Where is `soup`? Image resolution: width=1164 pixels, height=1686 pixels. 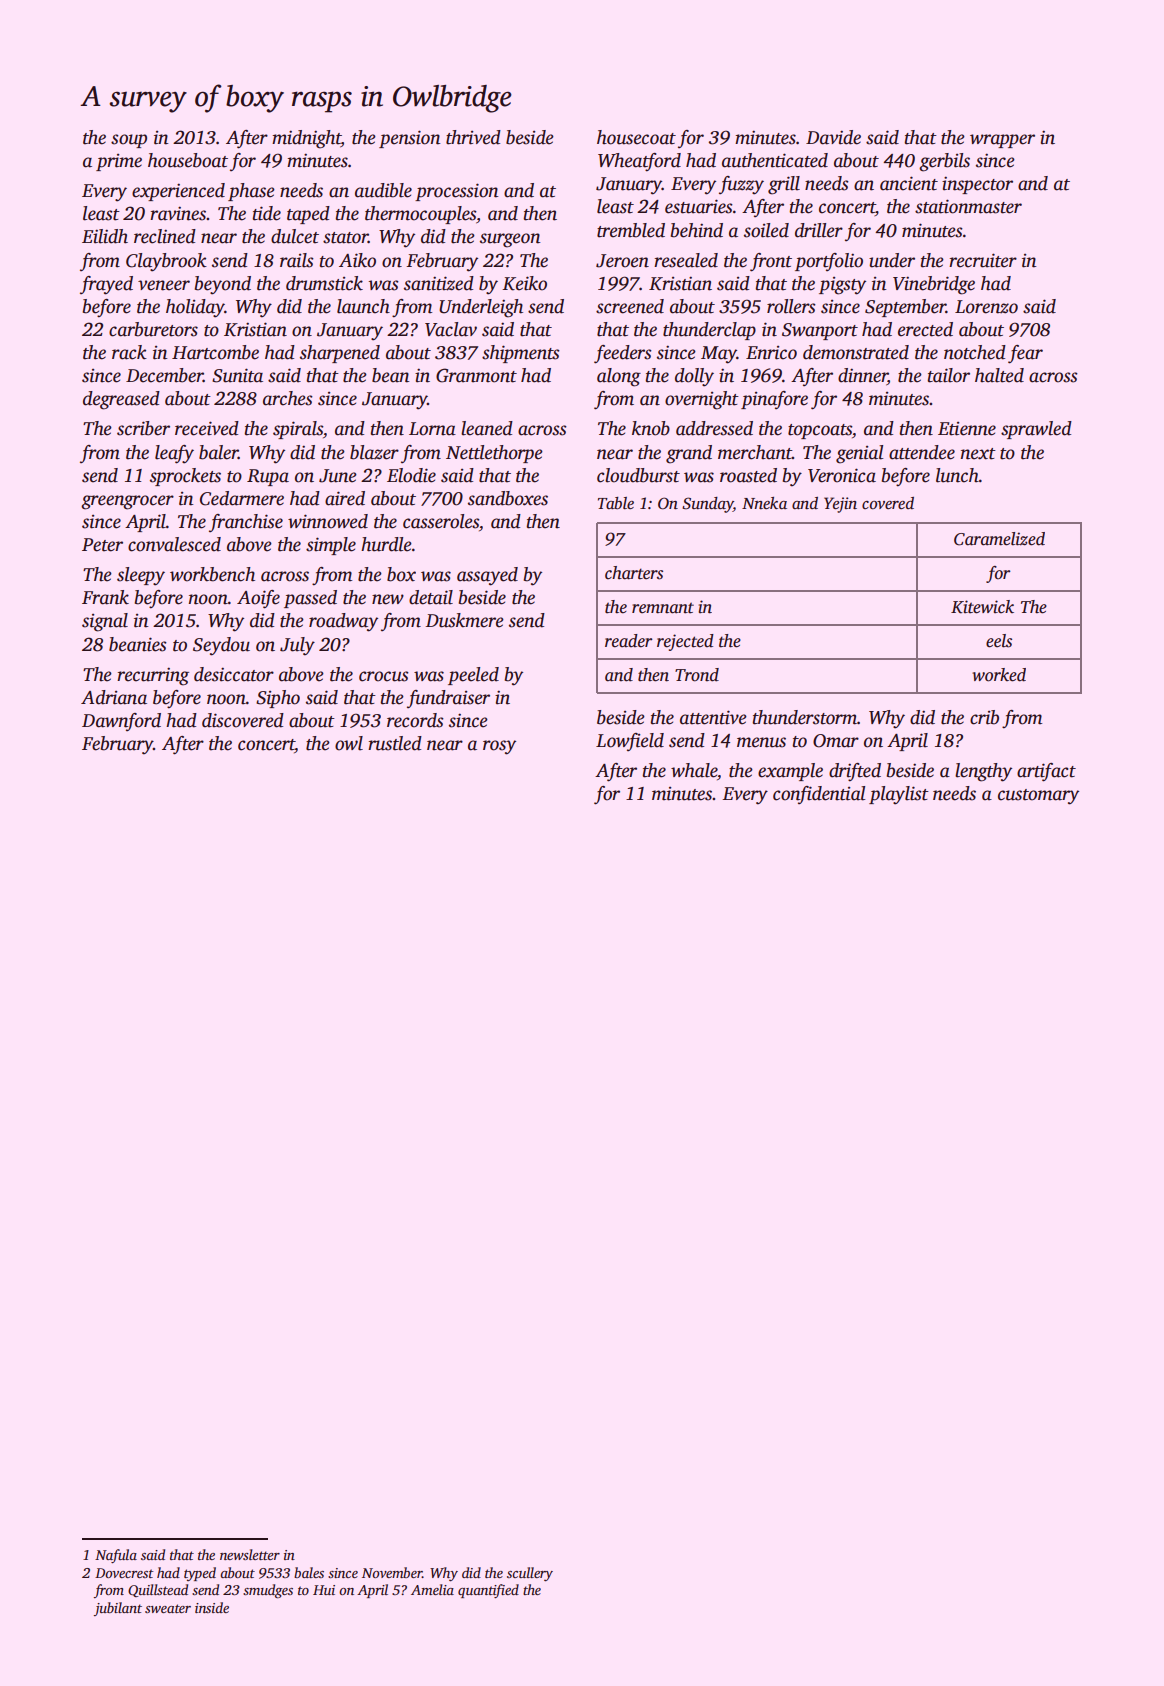 soup is located at coordinates (129, 141).
